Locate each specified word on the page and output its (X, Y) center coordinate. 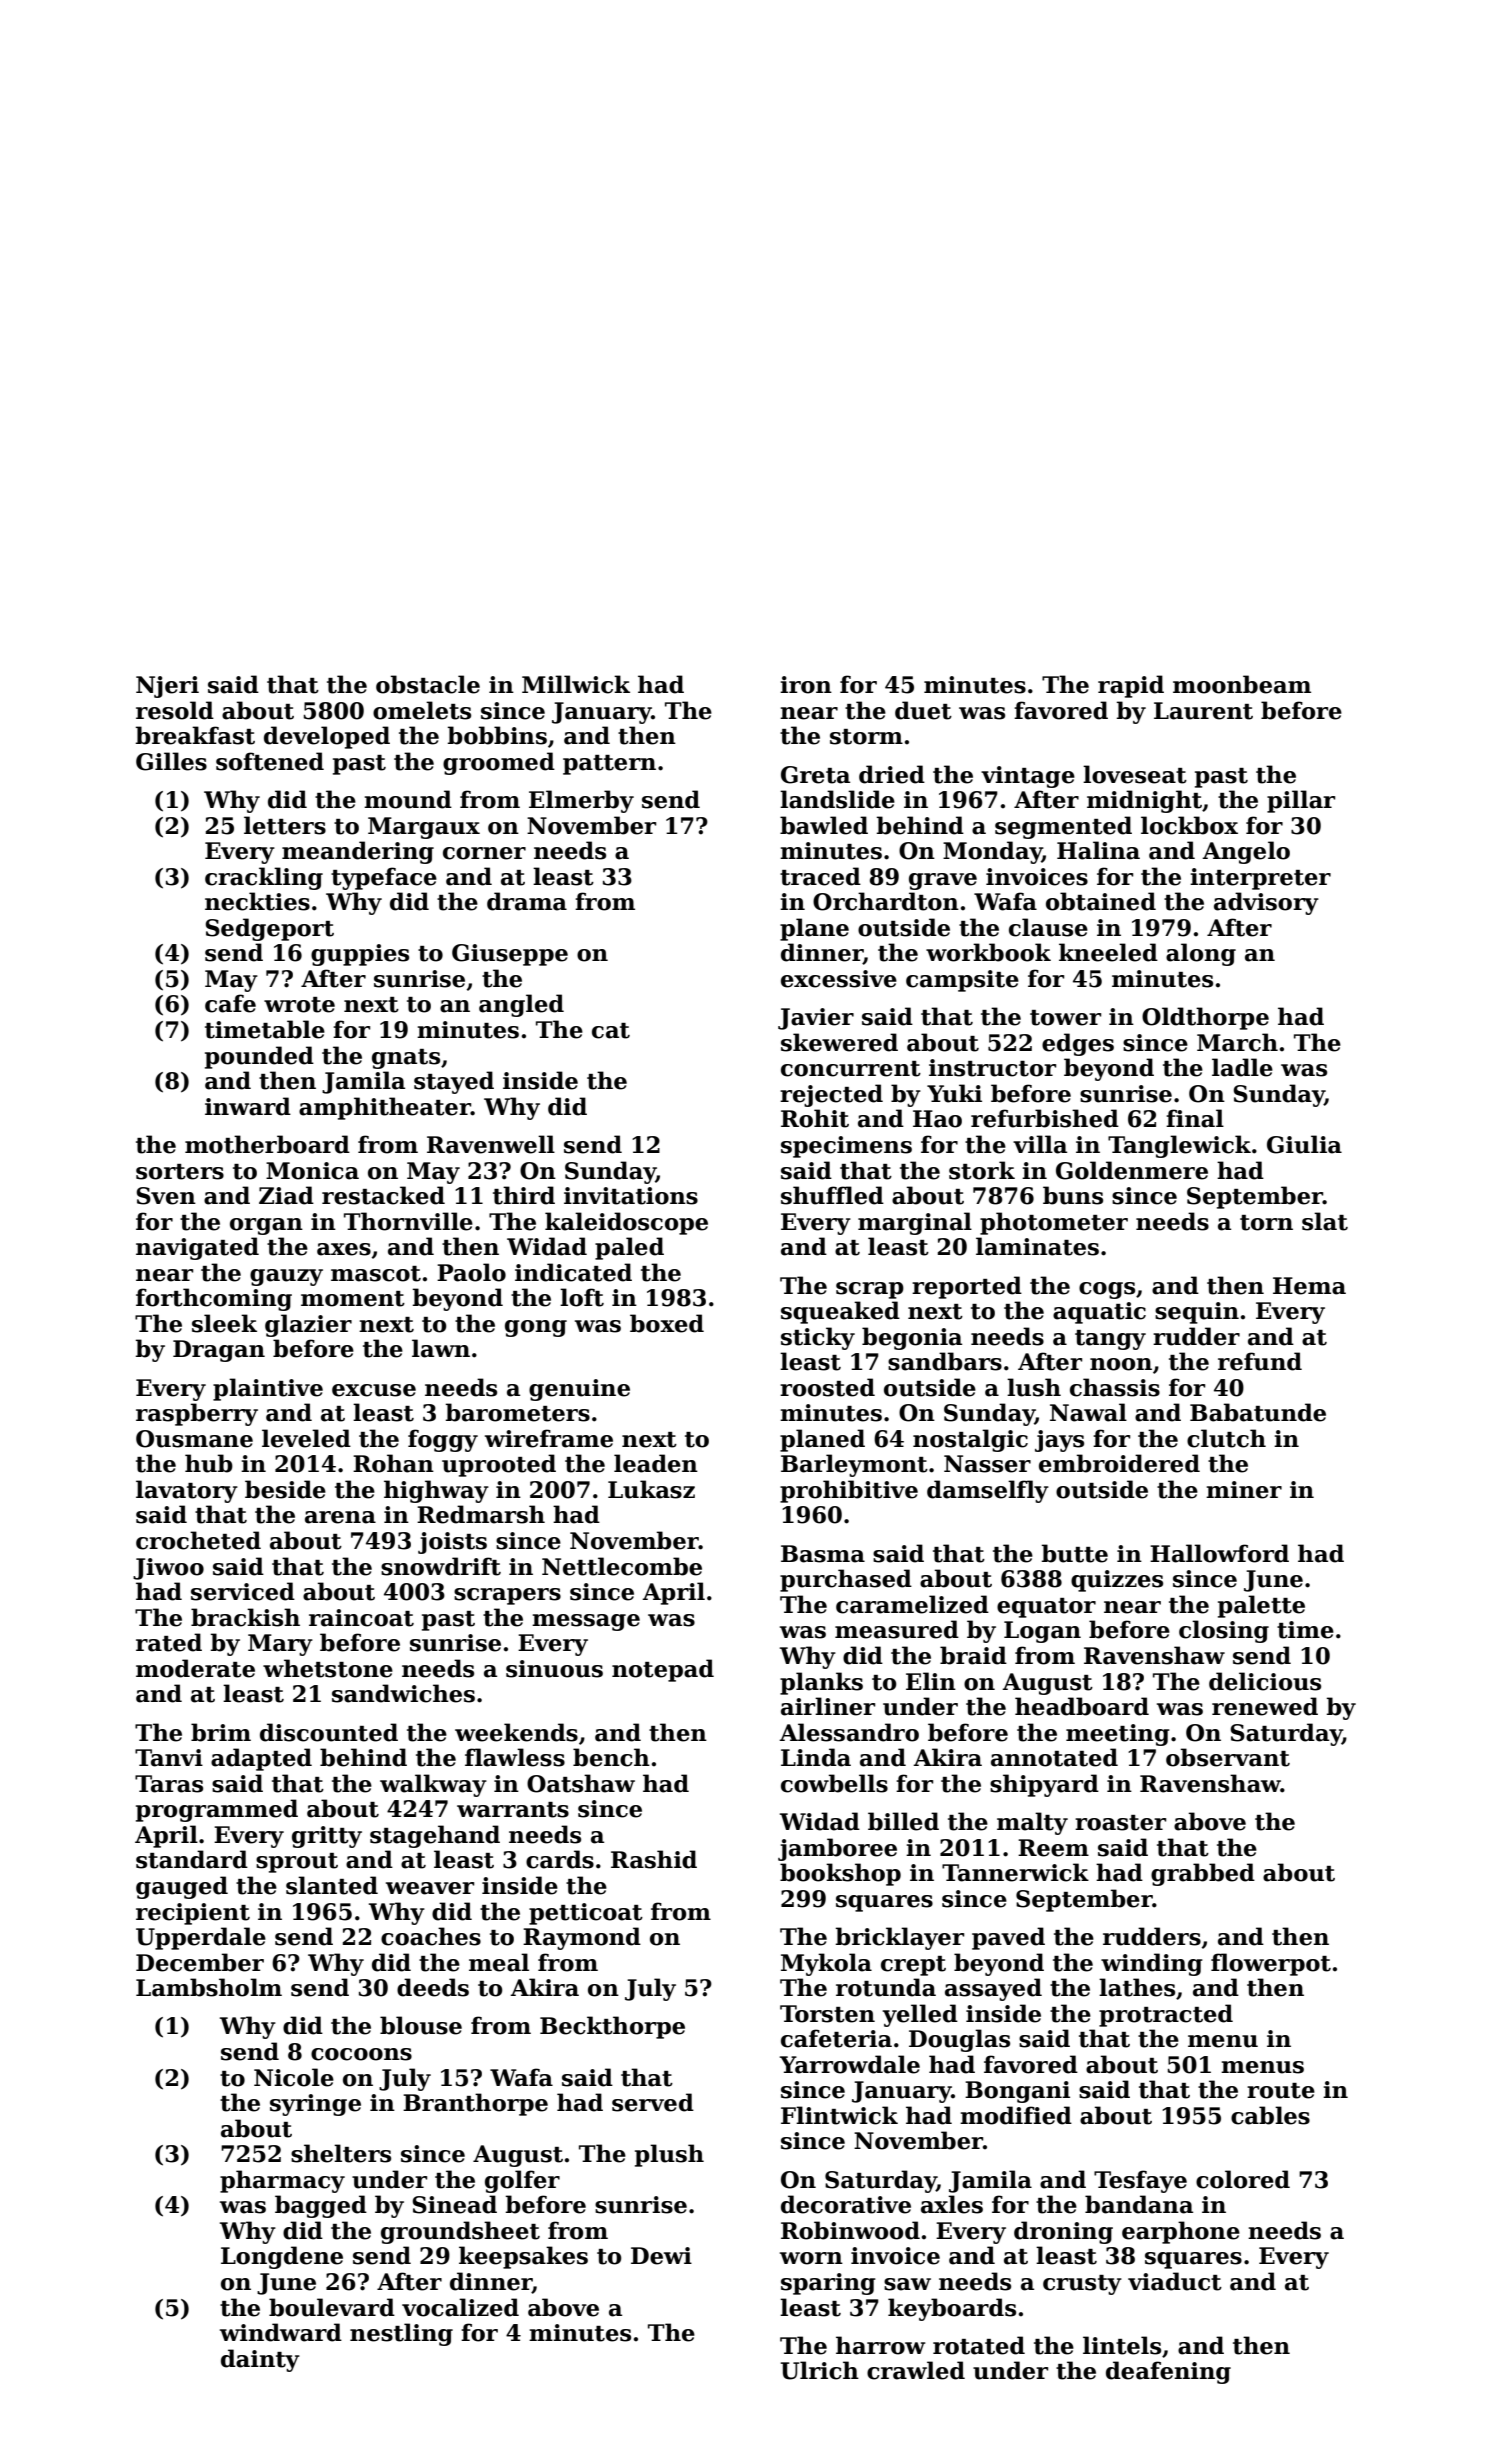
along (1201, 954)
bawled (824, 825)
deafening (1168, 2372)
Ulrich (819, 2370)
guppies (360, 955)
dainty (260, 2360)
